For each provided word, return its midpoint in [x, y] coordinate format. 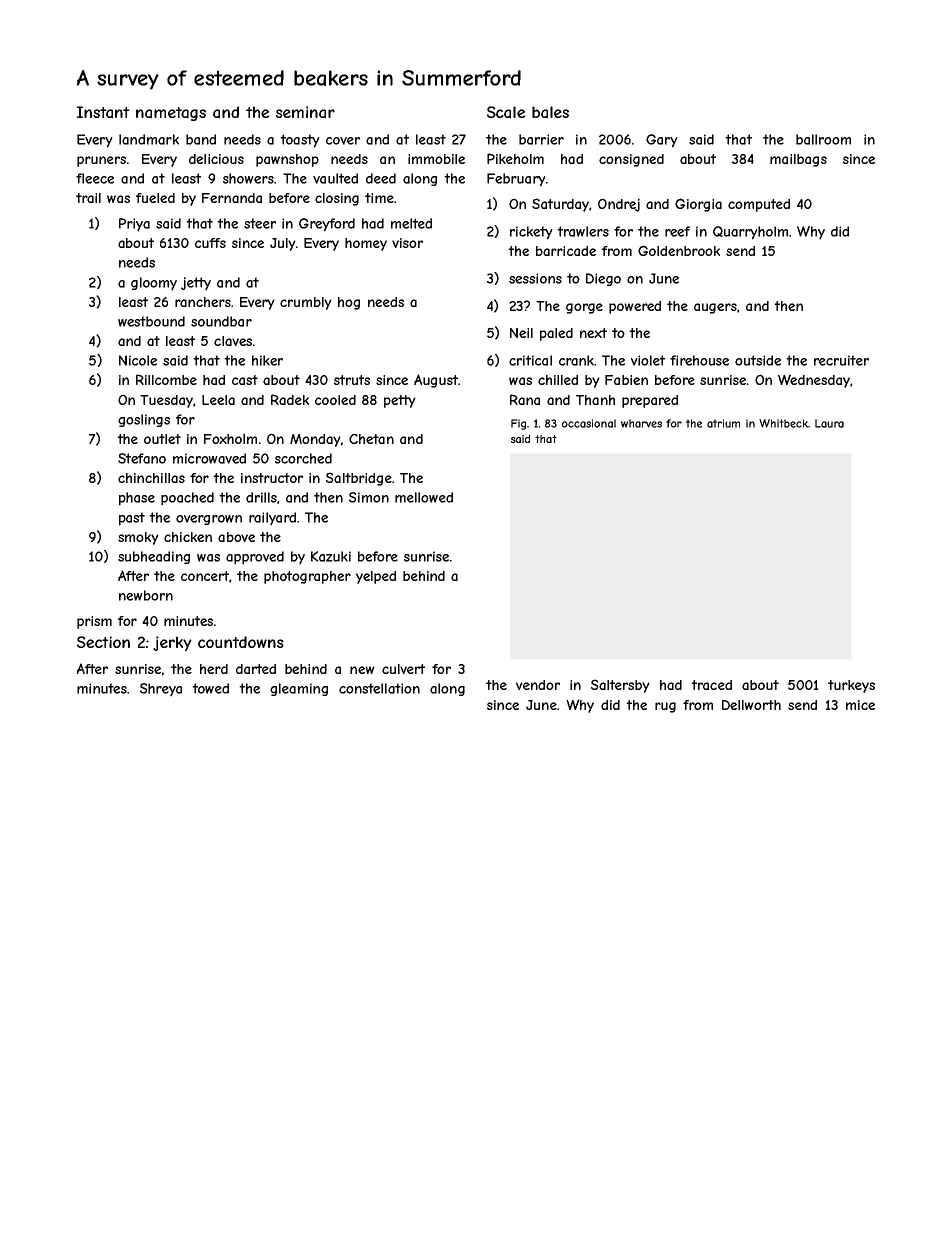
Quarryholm [750, 232]
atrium [723, 423]
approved [255, 558]
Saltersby [620, 686]
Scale [506, 112]
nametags [171, 114]
